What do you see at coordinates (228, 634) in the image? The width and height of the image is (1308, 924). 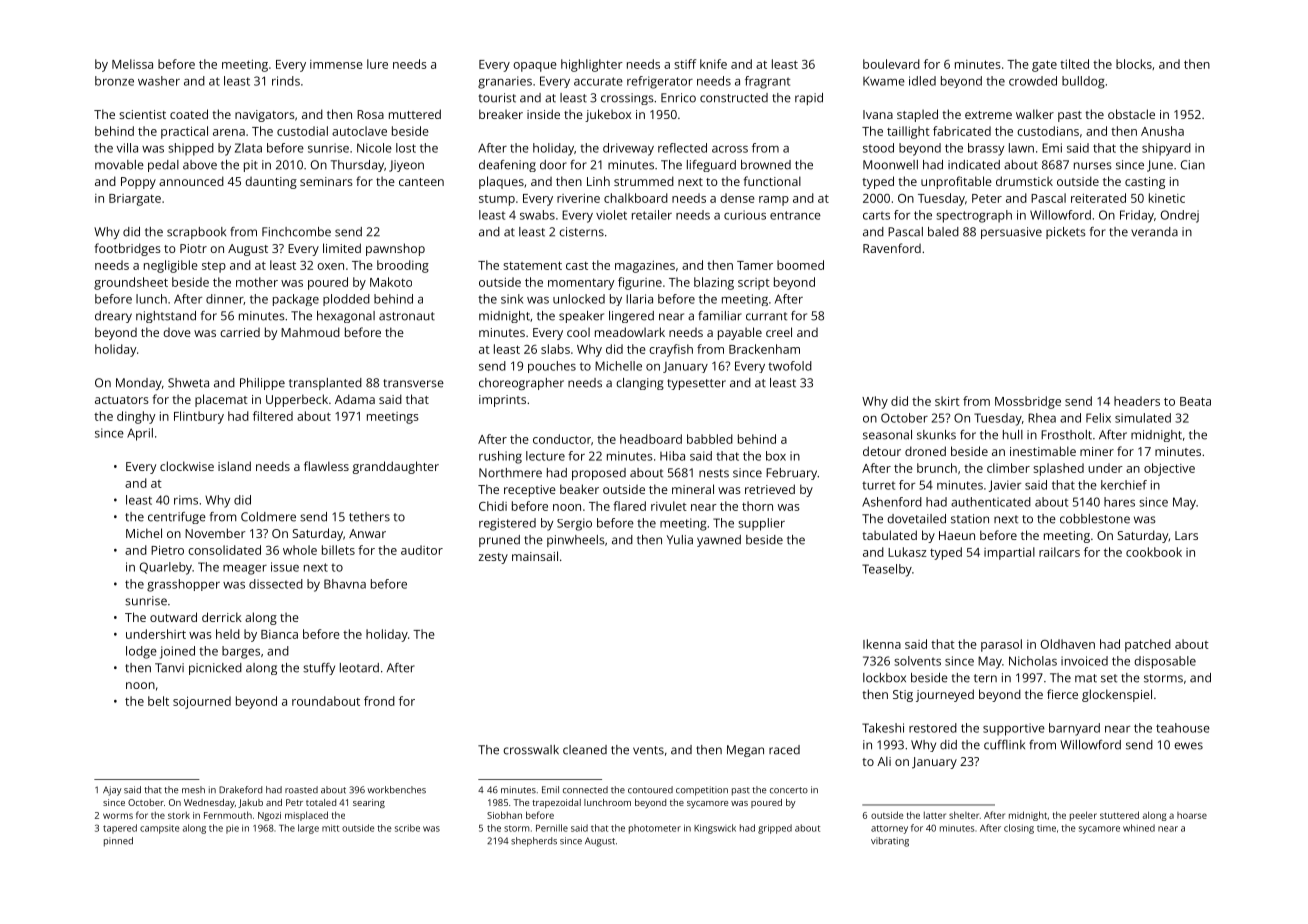 I see `held` at bounding box center [228, 634].
